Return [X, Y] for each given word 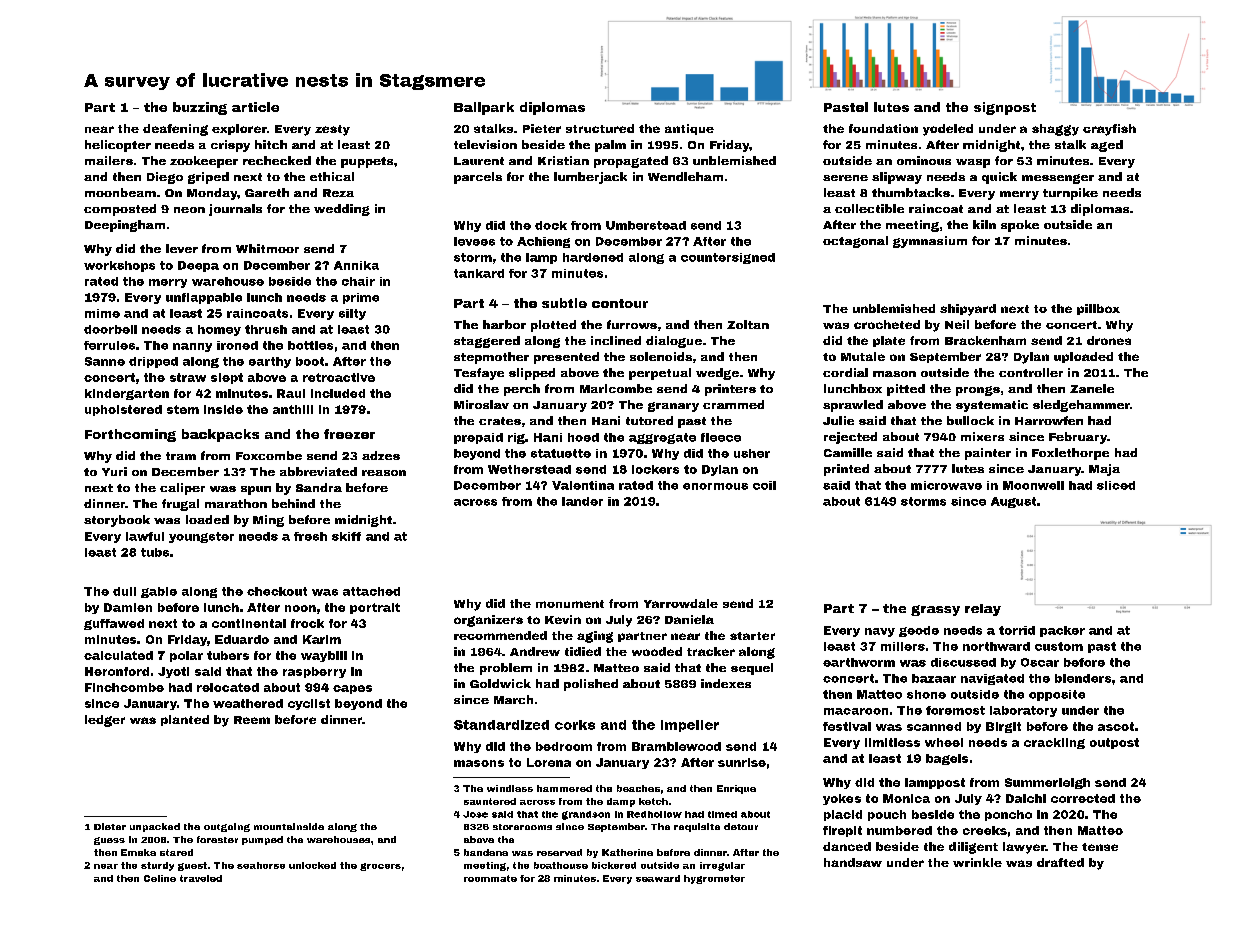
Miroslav [481, 404]
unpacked [155, 827]
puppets [367, 162]
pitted [906, 390]
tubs [155, 552]
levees [474, 241]
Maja [1104, 470]
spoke [1020, 226]
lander [582, 501]
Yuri [114, 471]
